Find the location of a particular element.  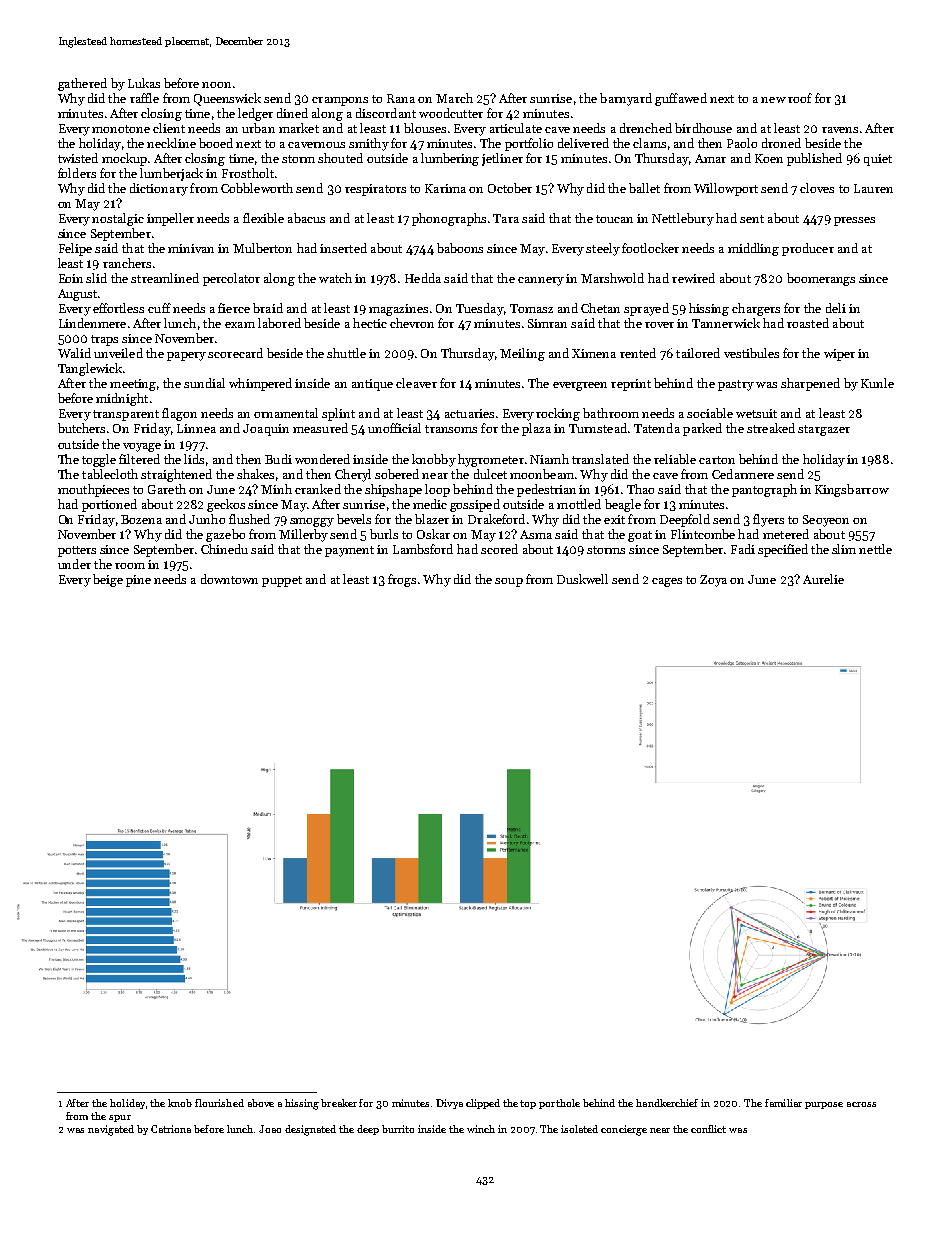

guffawed is located at coordinates (681, 99).
